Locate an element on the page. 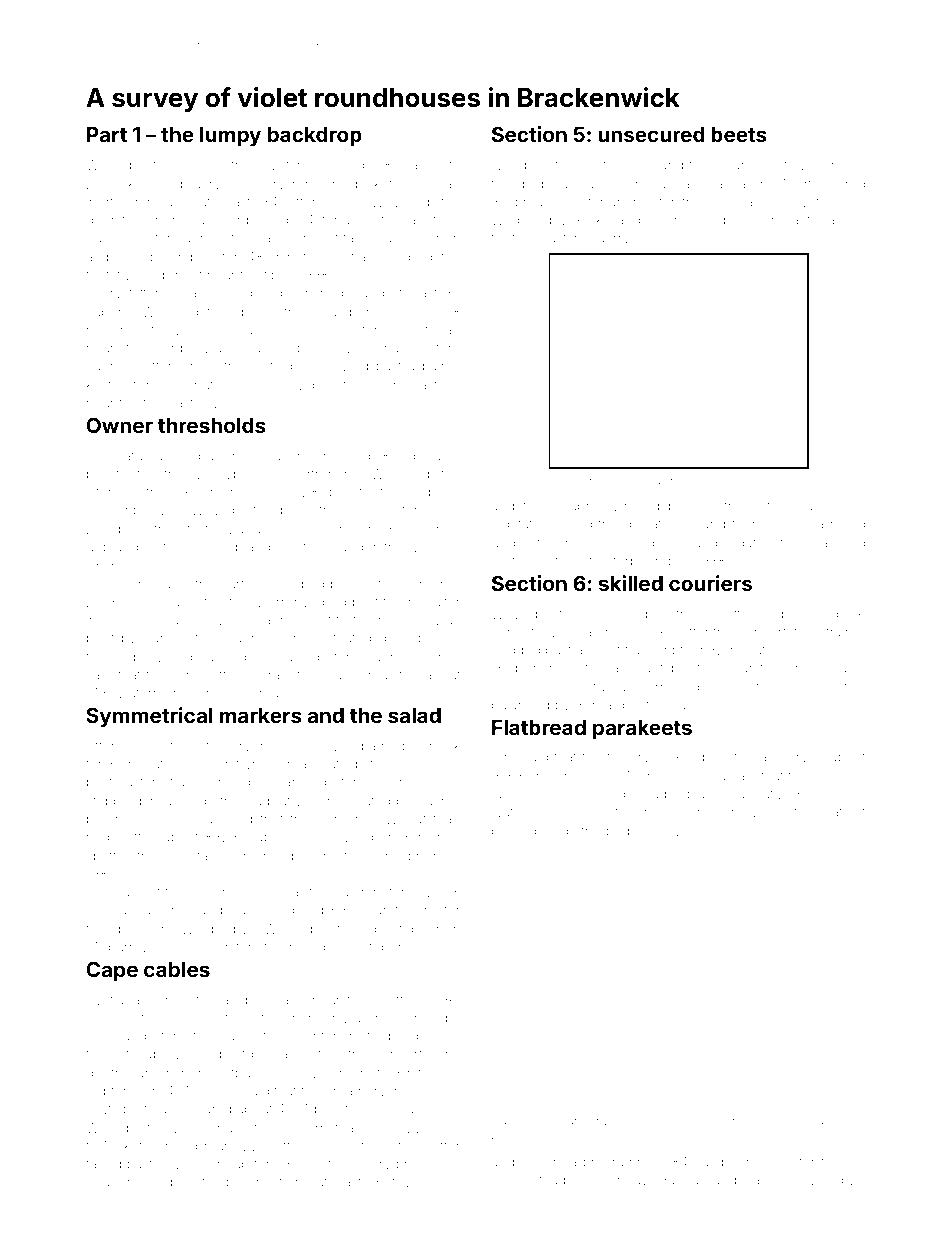 The image size is (952, 1233). coupon is located at coordinates (110, 1184).
